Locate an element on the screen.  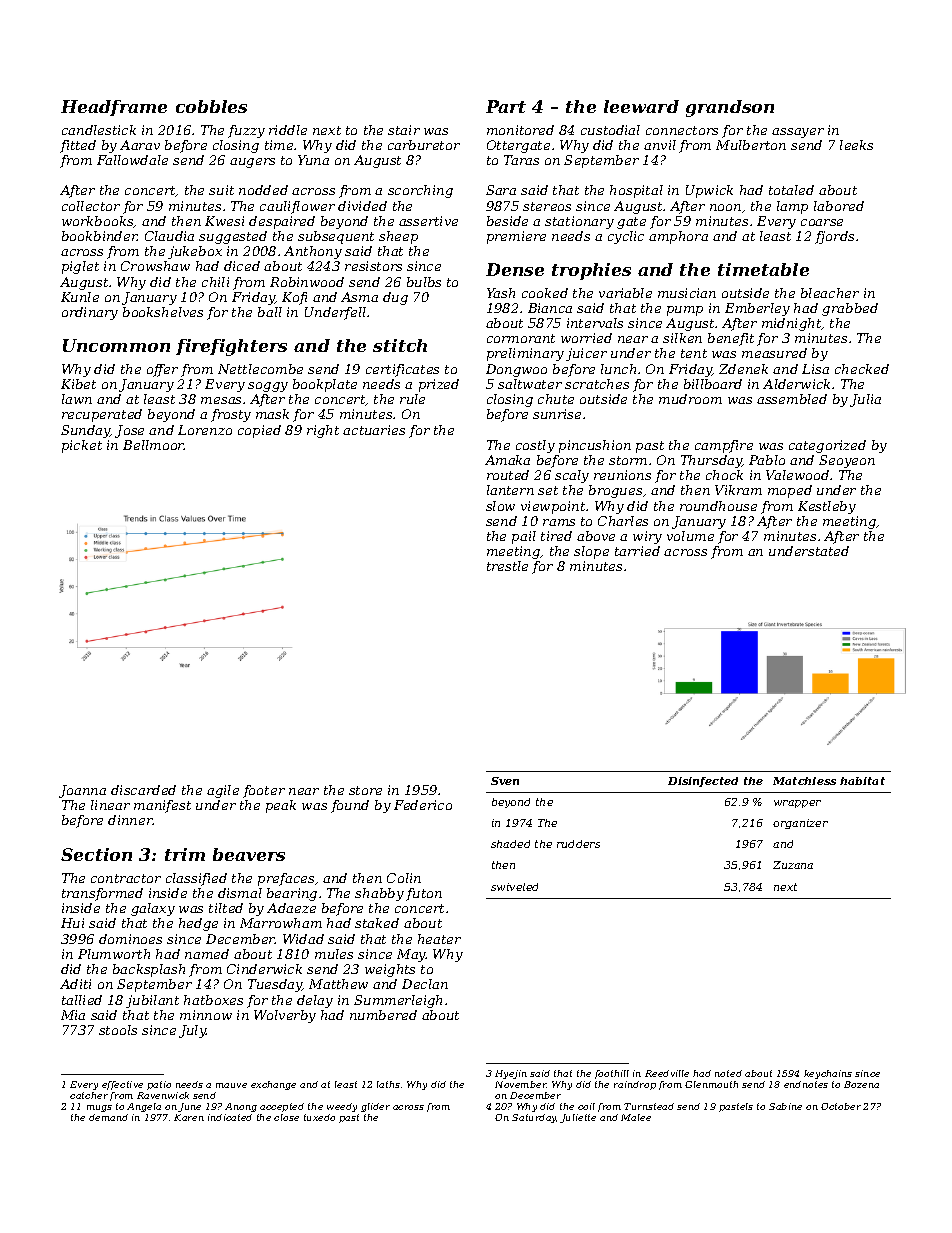
patio is located at coordinates (159, 1085).
